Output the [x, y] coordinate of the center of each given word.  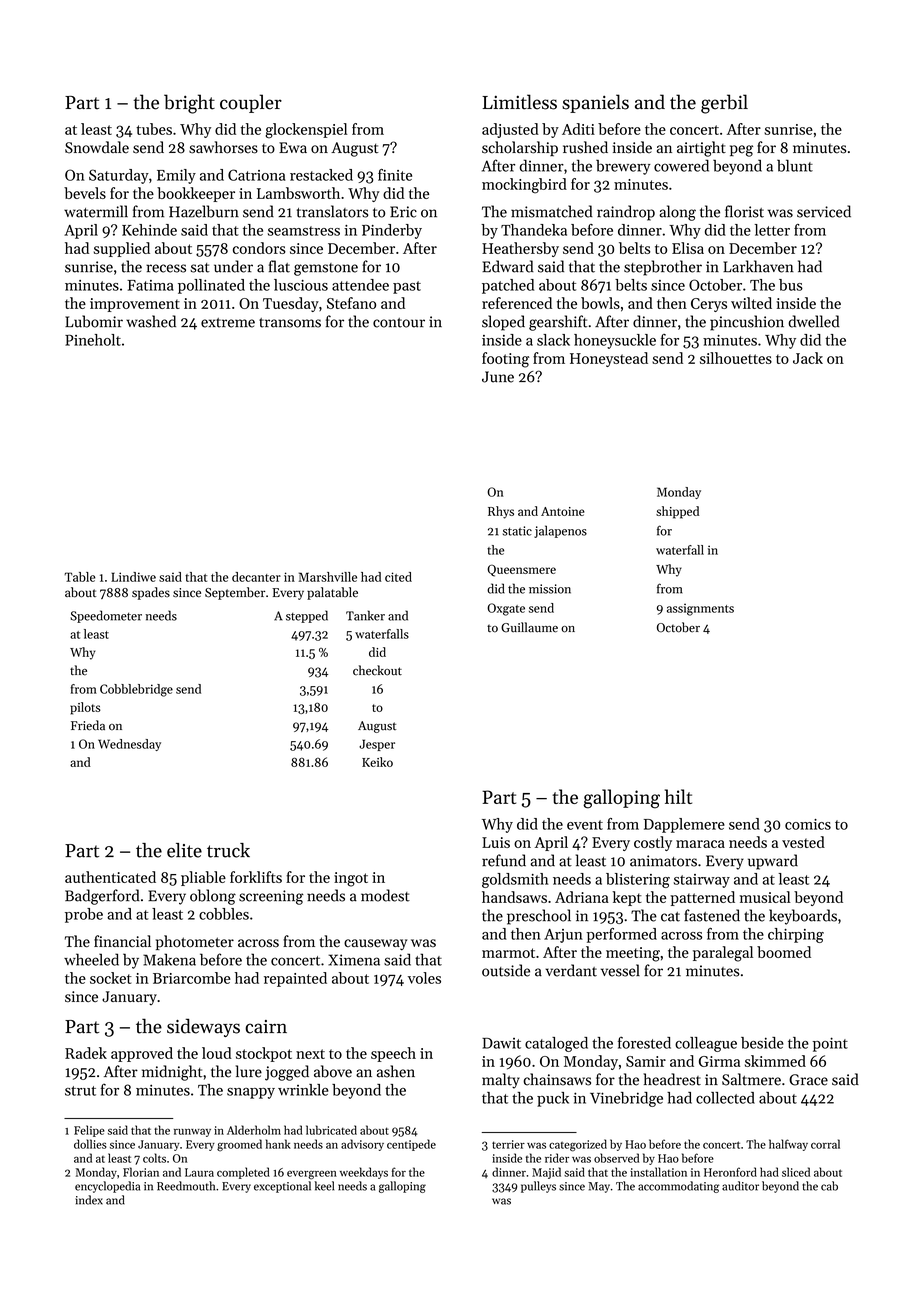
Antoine [563, 511]
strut [80, 1091]
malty [501, 1081]
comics [808, 824]
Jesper [377, 745]
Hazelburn [204, 211]
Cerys [709, 305]
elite [184, 850]
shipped [677, 512]
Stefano [351, 303]
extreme [228, 323]
